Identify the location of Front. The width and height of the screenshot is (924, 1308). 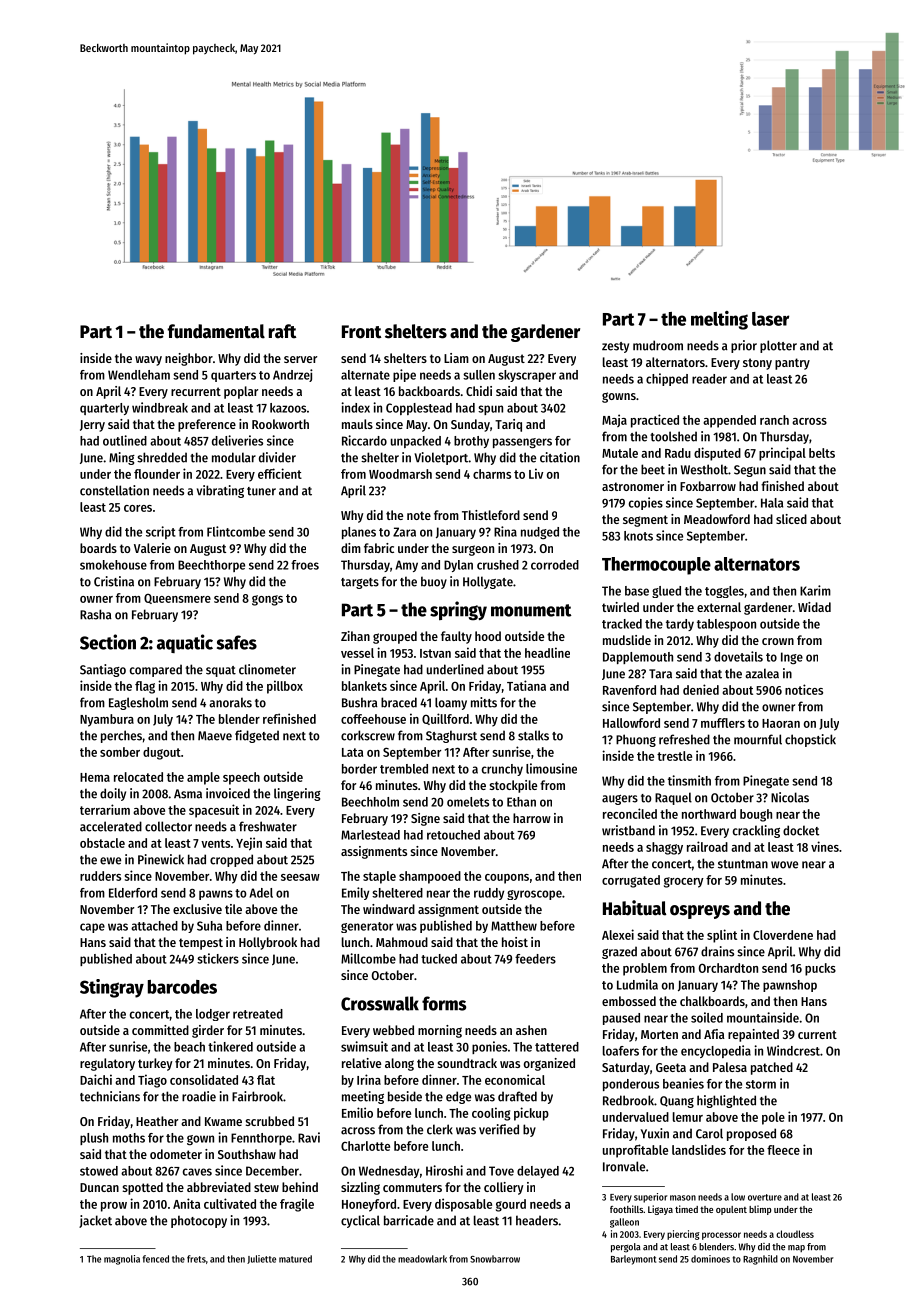
(361, 332).
